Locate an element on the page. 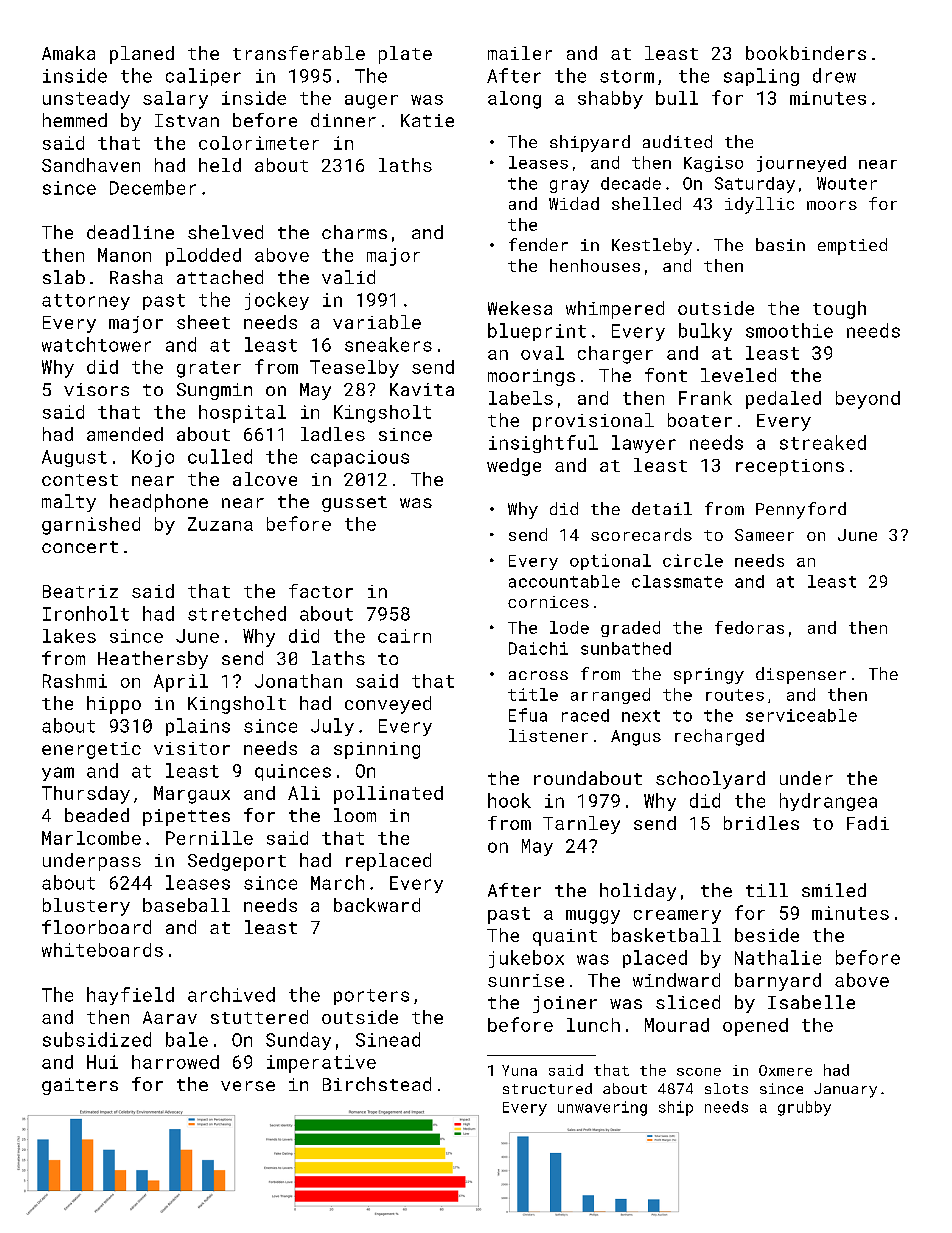 This page has width=952, height=1233. insightful is located at coordinates (543, 444).
